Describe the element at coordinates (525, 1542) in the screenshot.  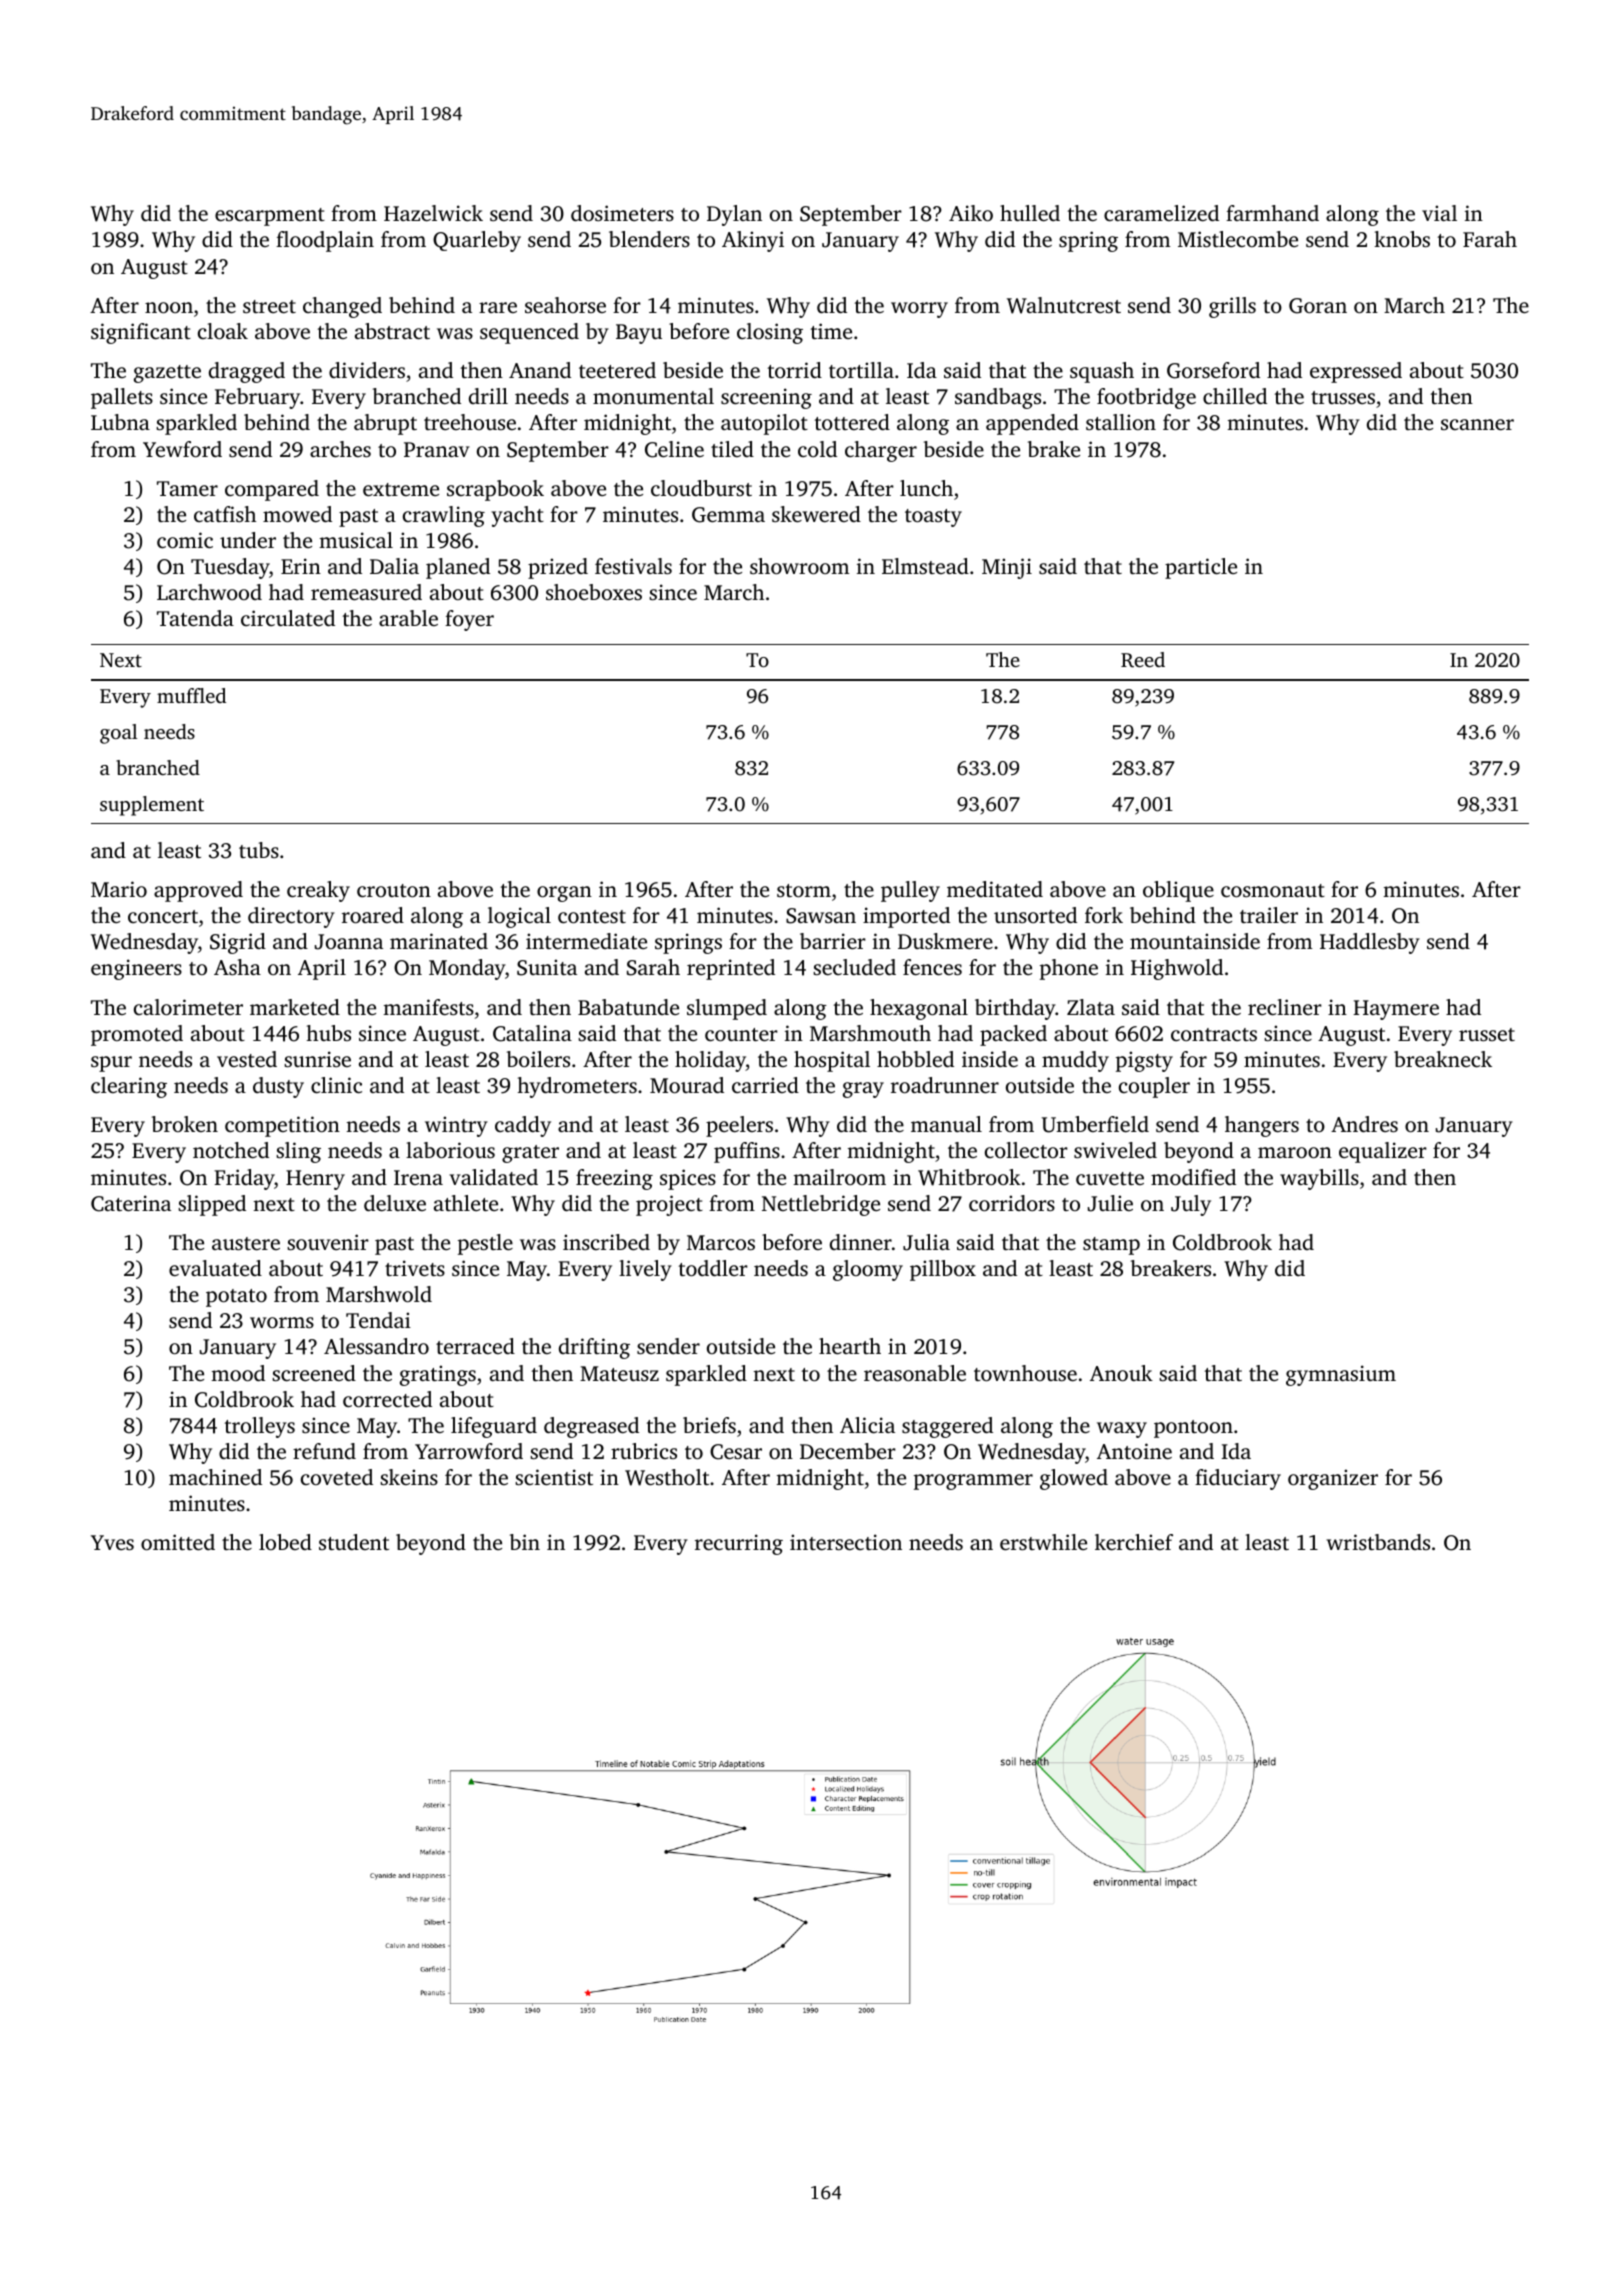
I see `bin` at that location.
